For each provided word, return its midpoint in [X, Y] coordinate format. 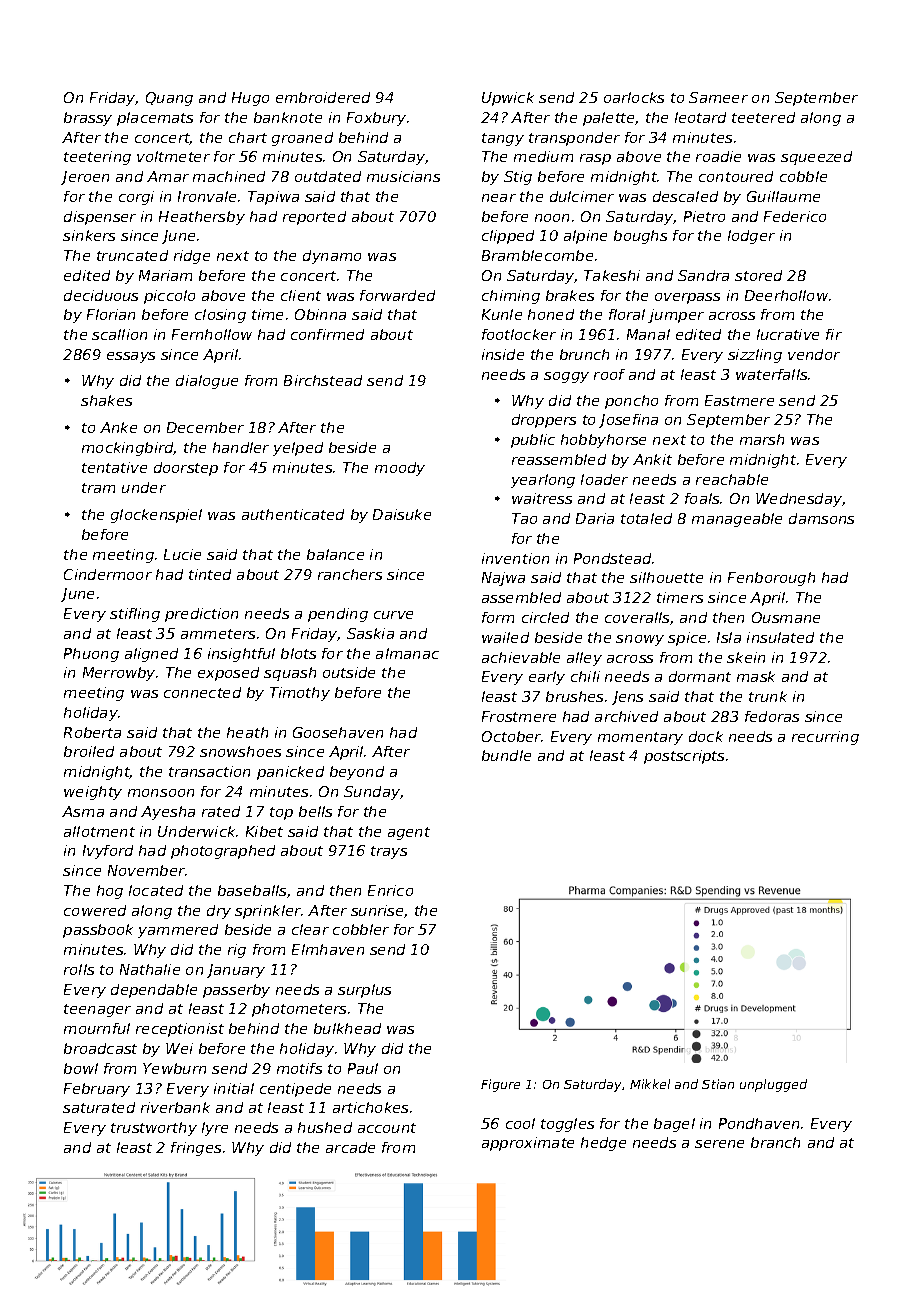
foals [702, 498]
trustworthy [154, 1129]
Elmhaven [328, 949]
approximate [528, 1144]
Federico [795, 216]
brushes [574, 696]
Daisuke [402, 514]
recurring [825, 738]
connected [202, 692]
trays [389, 852]
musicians [403, 176]
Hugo [250, 99]
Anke [118, 427]
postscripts [684, 757]
